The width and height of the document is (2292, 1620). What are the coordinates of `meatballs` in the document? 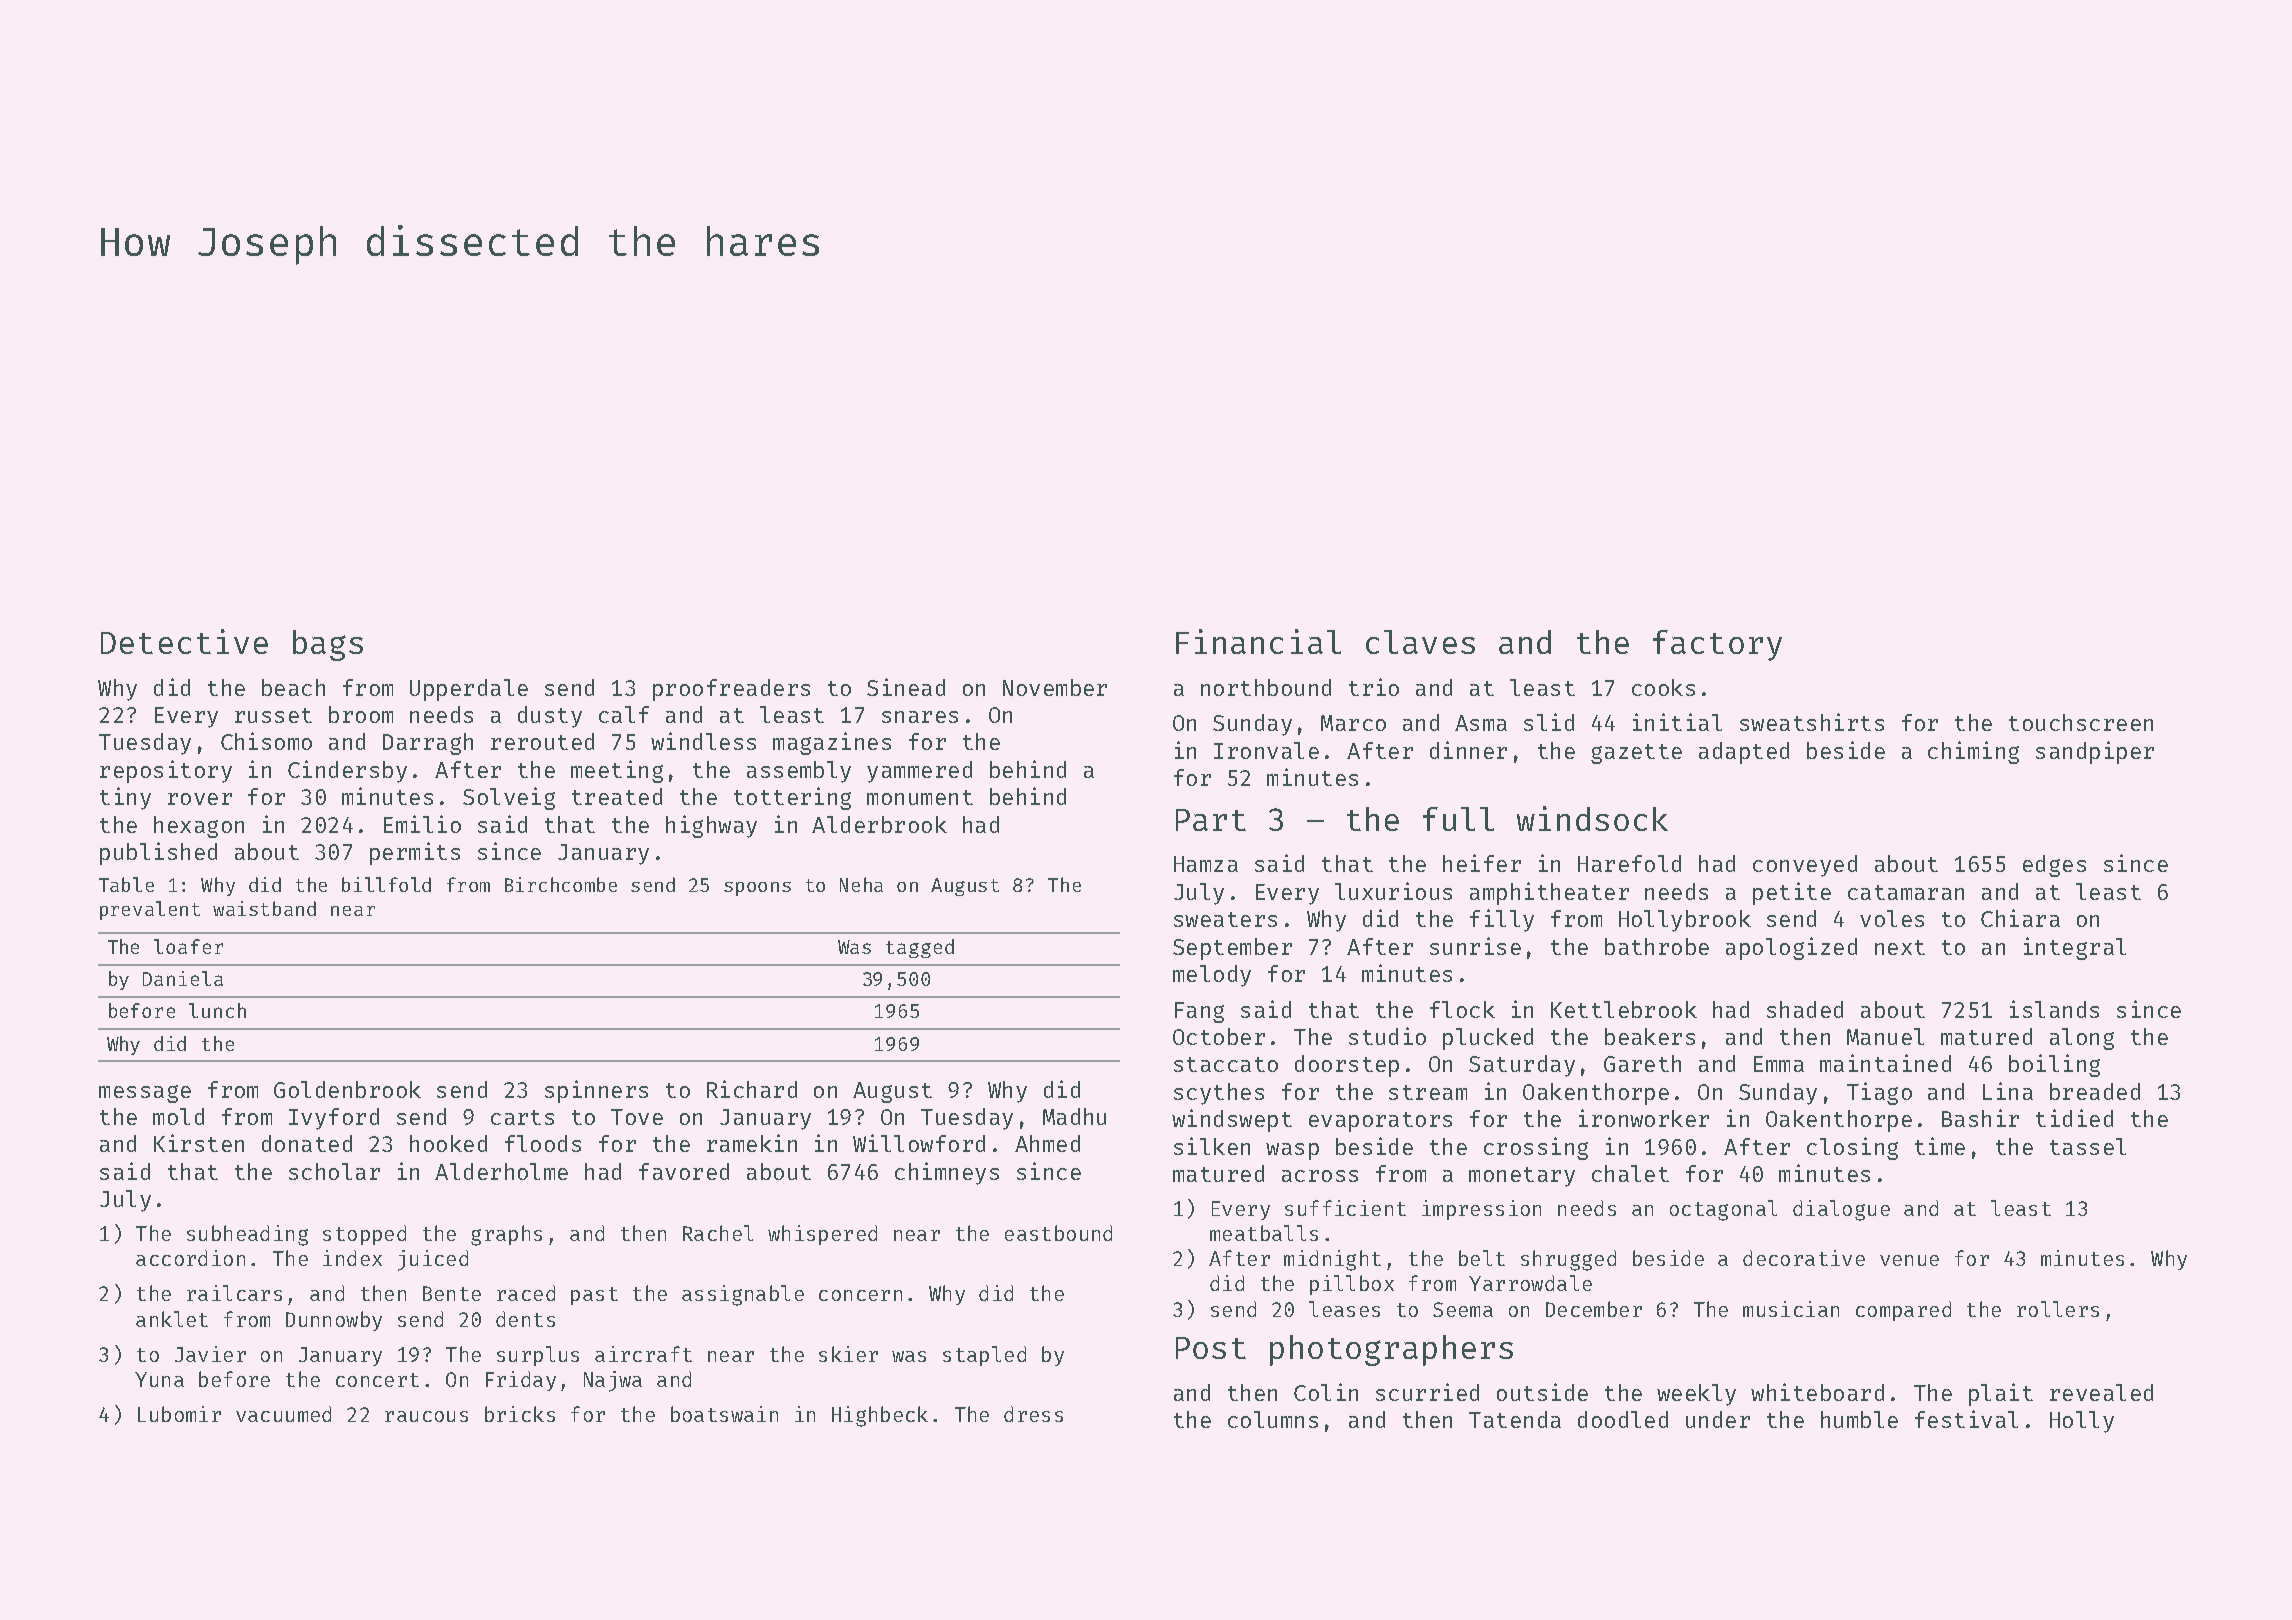 It's located at (1264, 1233).
